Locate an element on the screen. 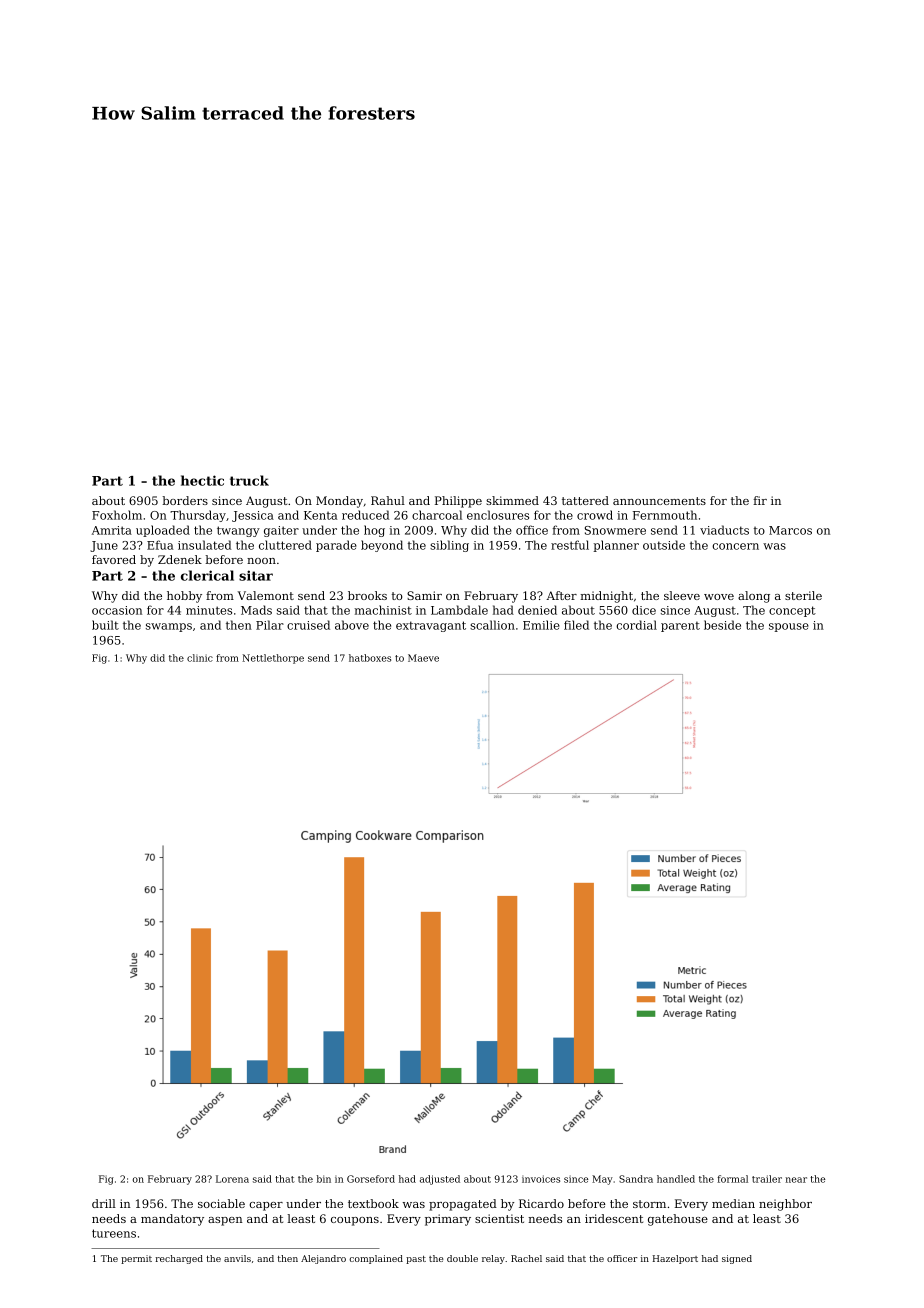 This screenshot has width=924, height=1308. hectic is located at coordinates (202, 480).
